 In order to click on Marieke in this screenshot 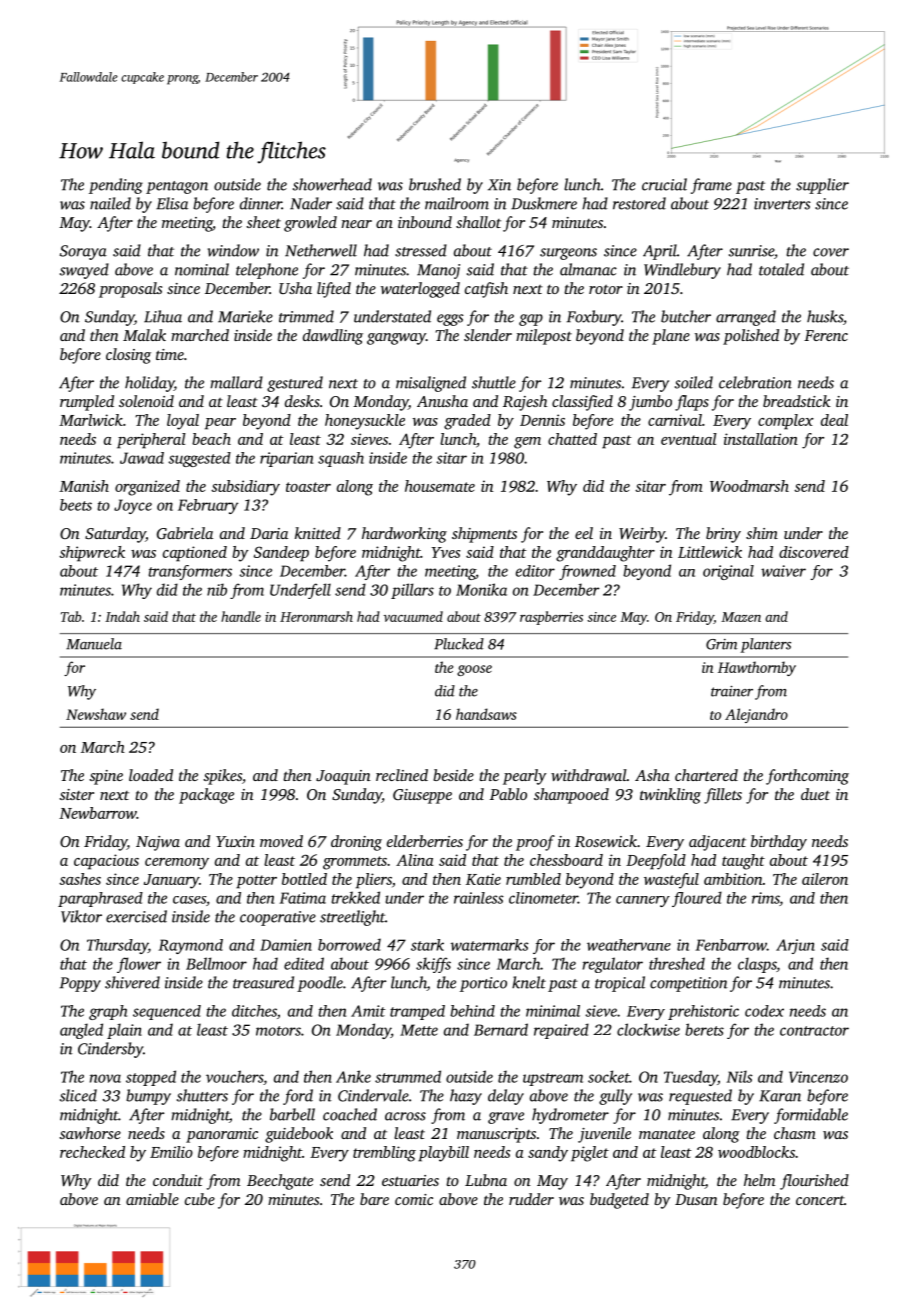, I will do `click(245, 316)`.
